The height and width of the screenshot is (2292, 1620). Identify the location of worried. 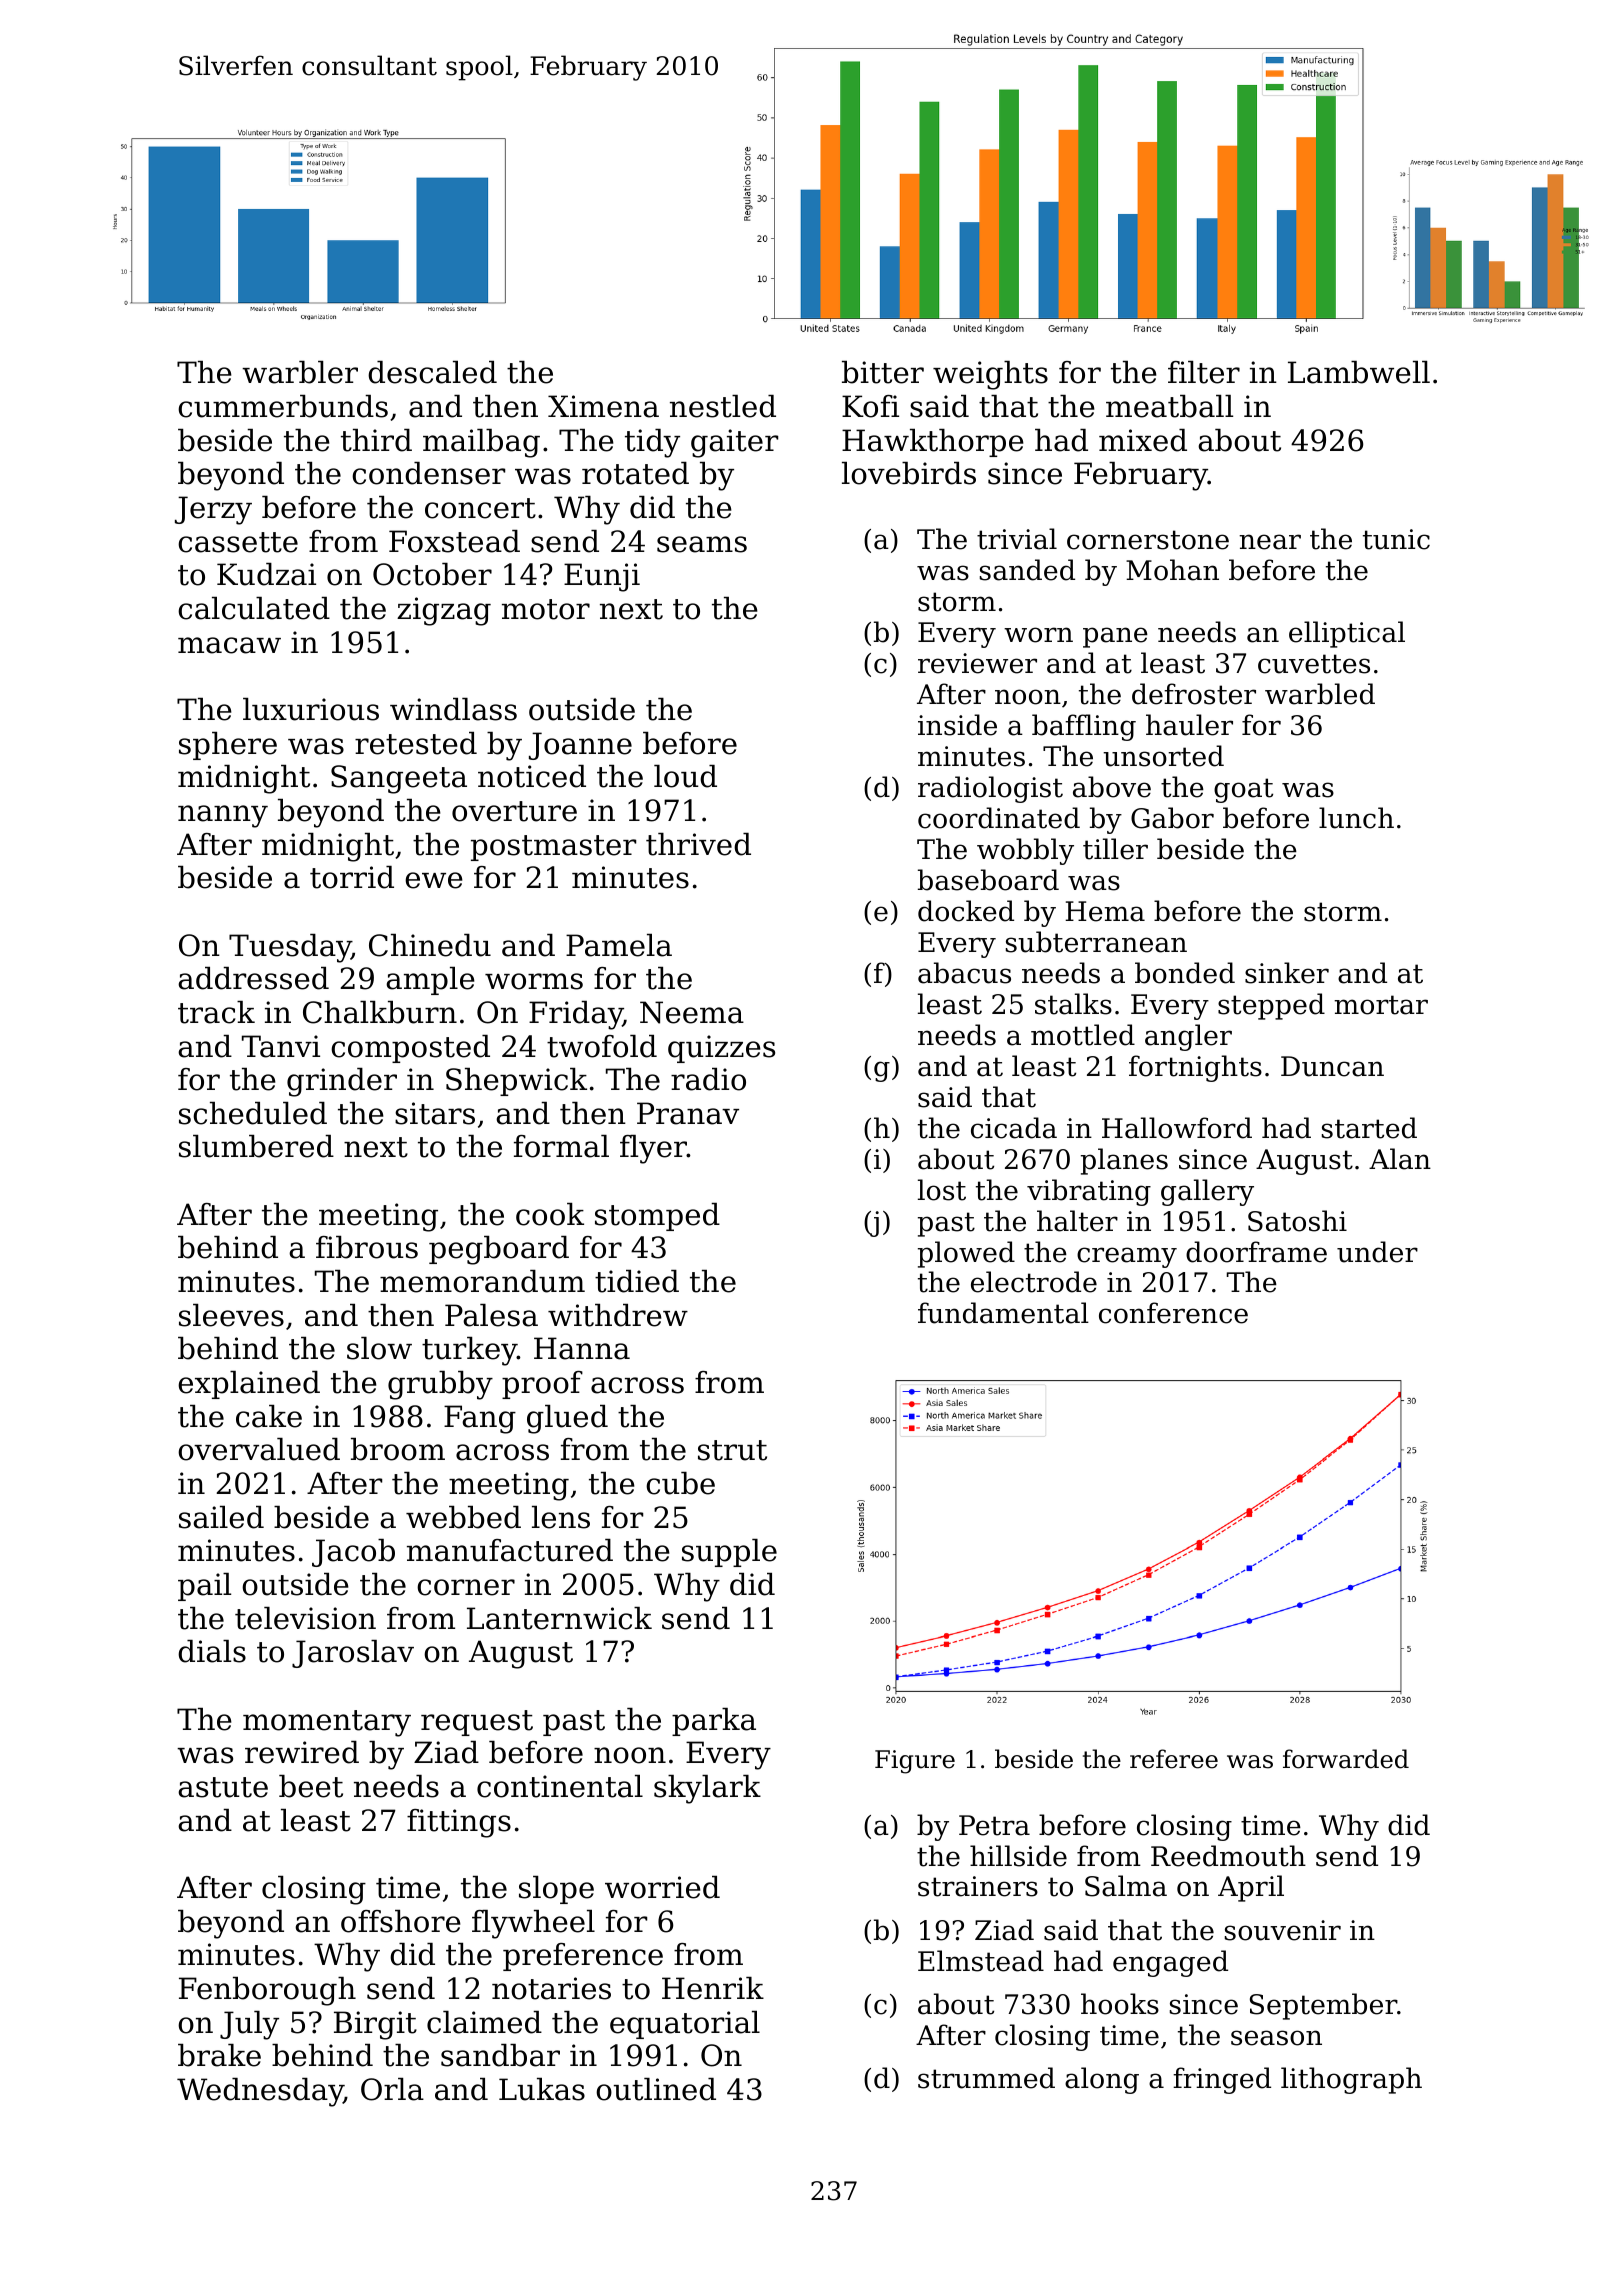
(662, 1887).
